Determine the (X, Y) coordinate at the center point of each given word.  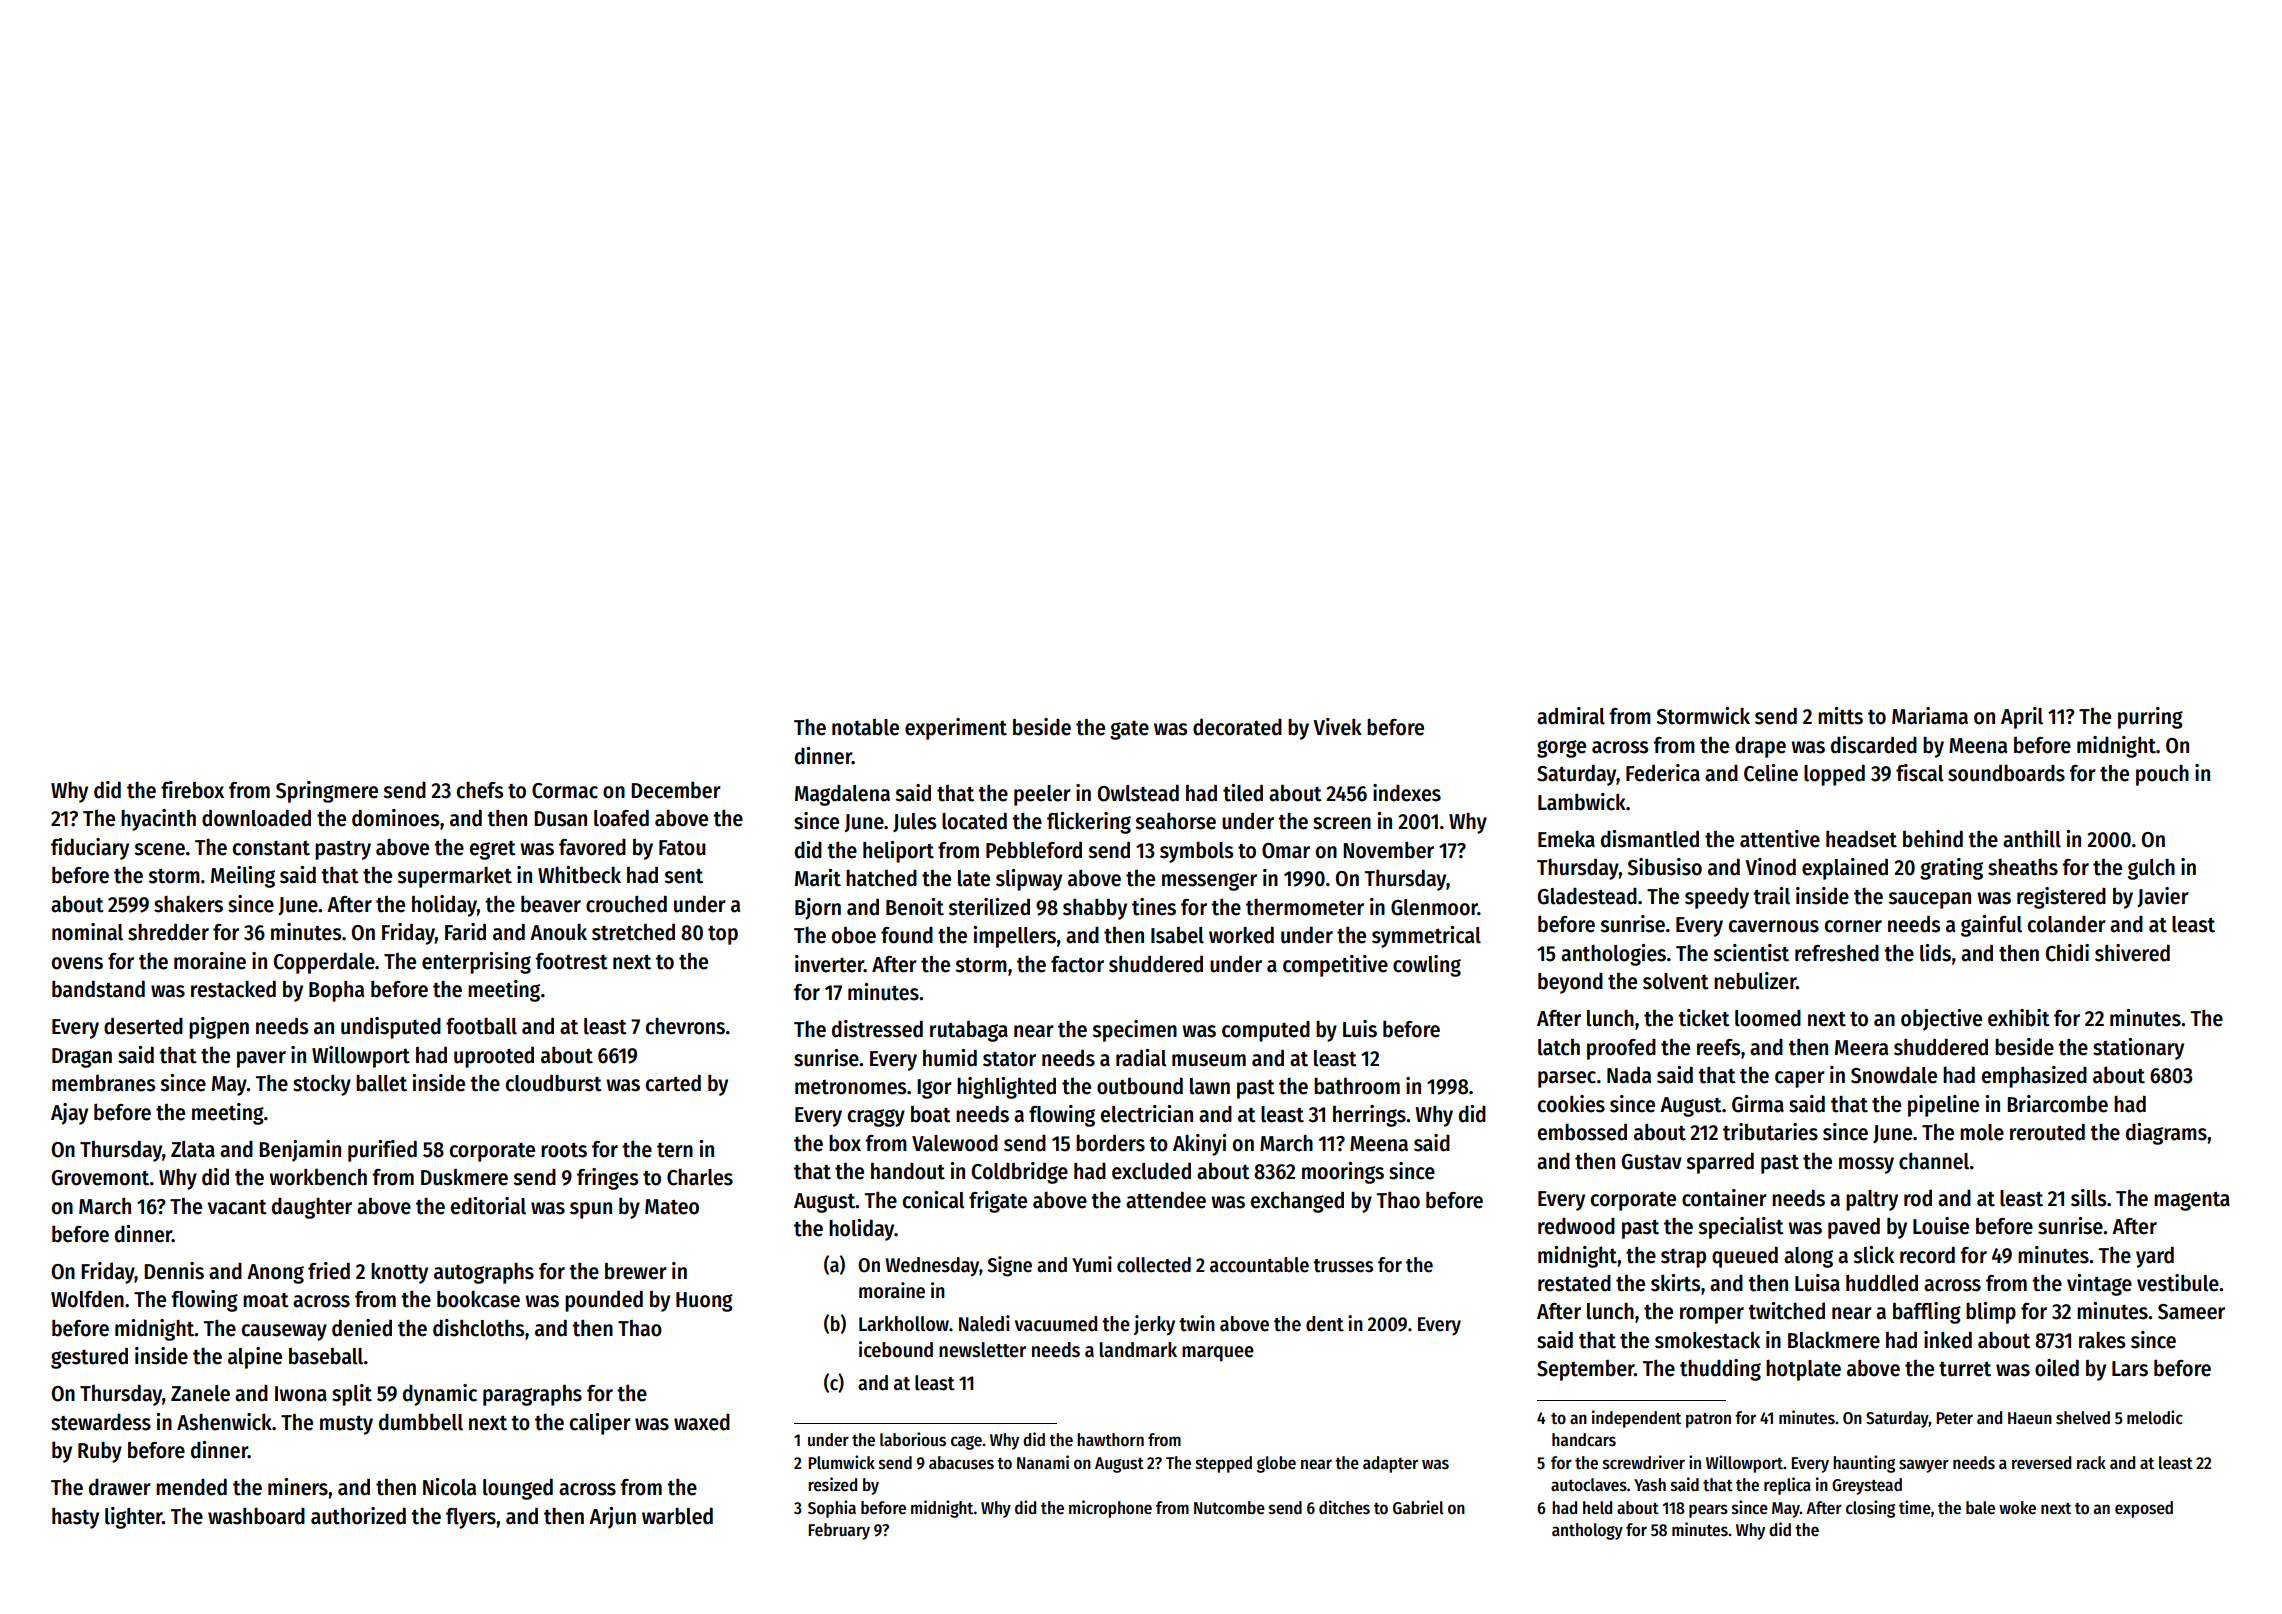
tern (675, 1150)
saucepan (1929, 900)
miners (298, 1487)
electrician (1147, 1114)
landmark (1138, 1350)
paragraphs (532, 1395)
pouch (2162, 775)
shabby (1095, 909)
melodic (2155, 1417)
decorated (1237, 727)
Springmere (327, 792)
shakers (188, 904)
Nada (1629, 1075)
